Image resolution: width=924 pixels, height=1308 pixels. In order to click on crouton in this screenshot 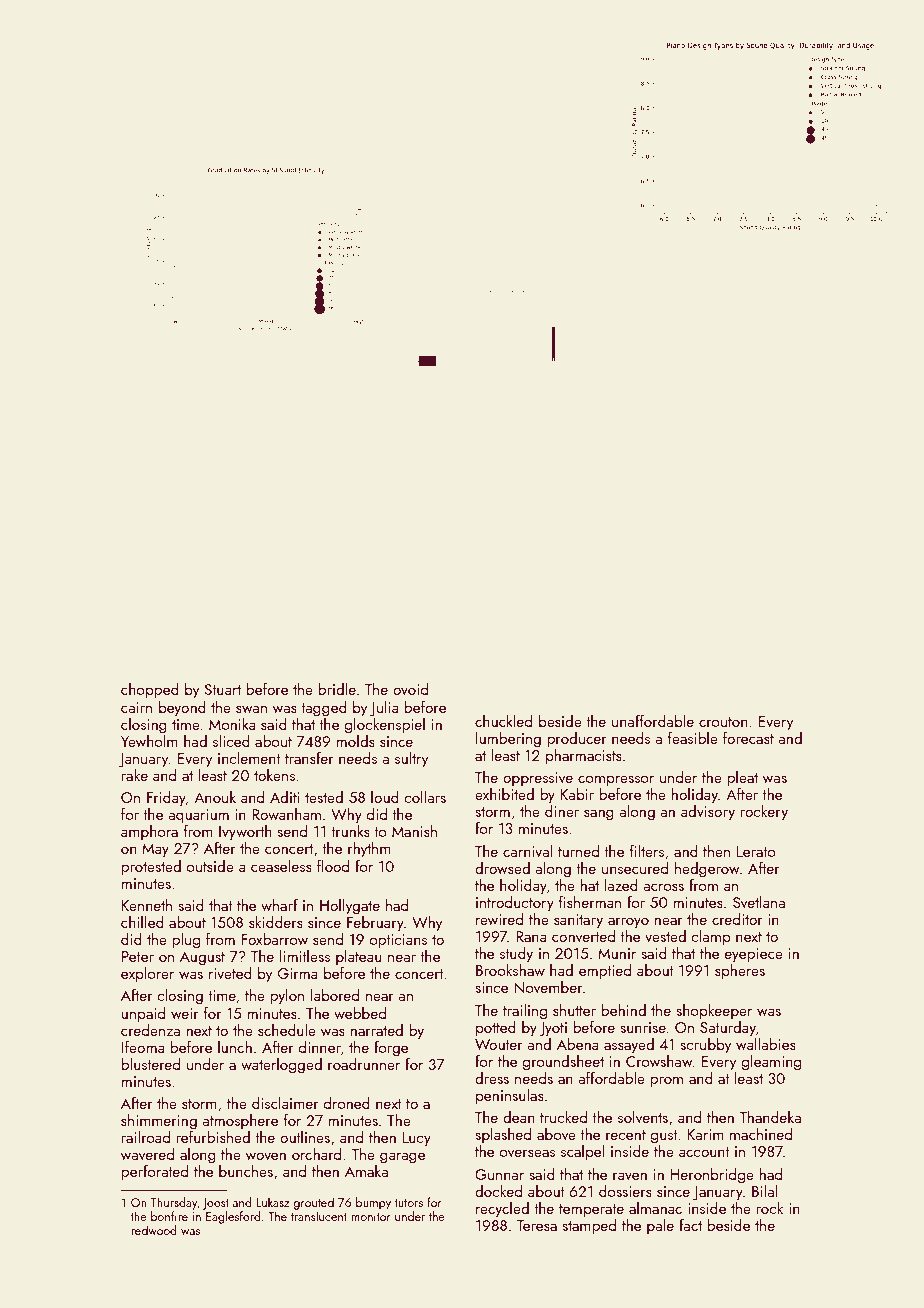, I will do `click(723, 722)`.
